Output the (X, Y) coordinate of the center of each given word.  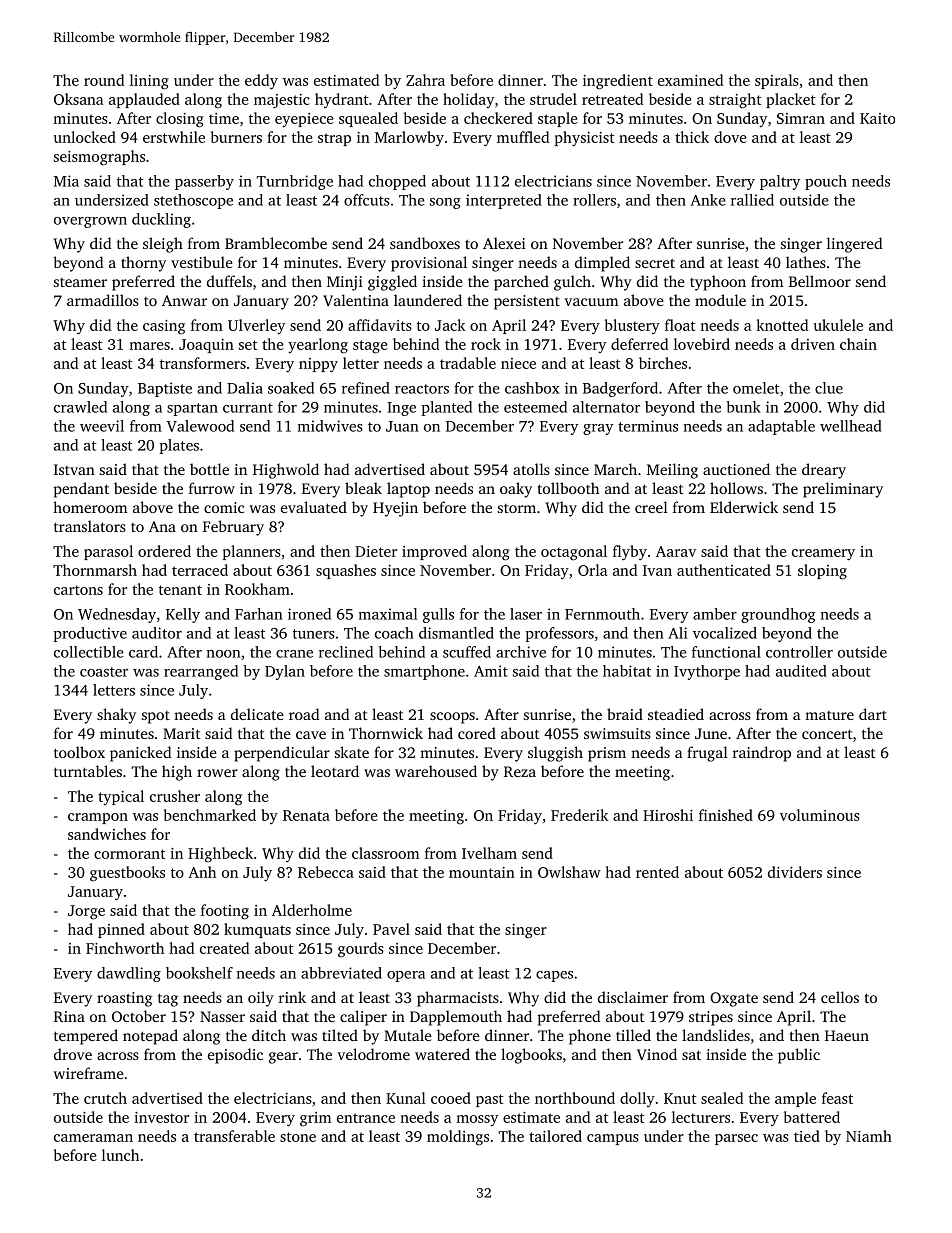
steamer (80, 282)
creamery (823, 555)
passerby (204, 182)
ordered (164, 551)
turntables (88, 771)
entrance (366, 1118)
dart (873, 714)
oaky (516, 490)
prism (607, 754)
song (445, 203)
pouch (826, 182)
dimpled (602, 264)
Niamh (869, 1136)
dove (730, 137)
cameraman (93, 1138)
